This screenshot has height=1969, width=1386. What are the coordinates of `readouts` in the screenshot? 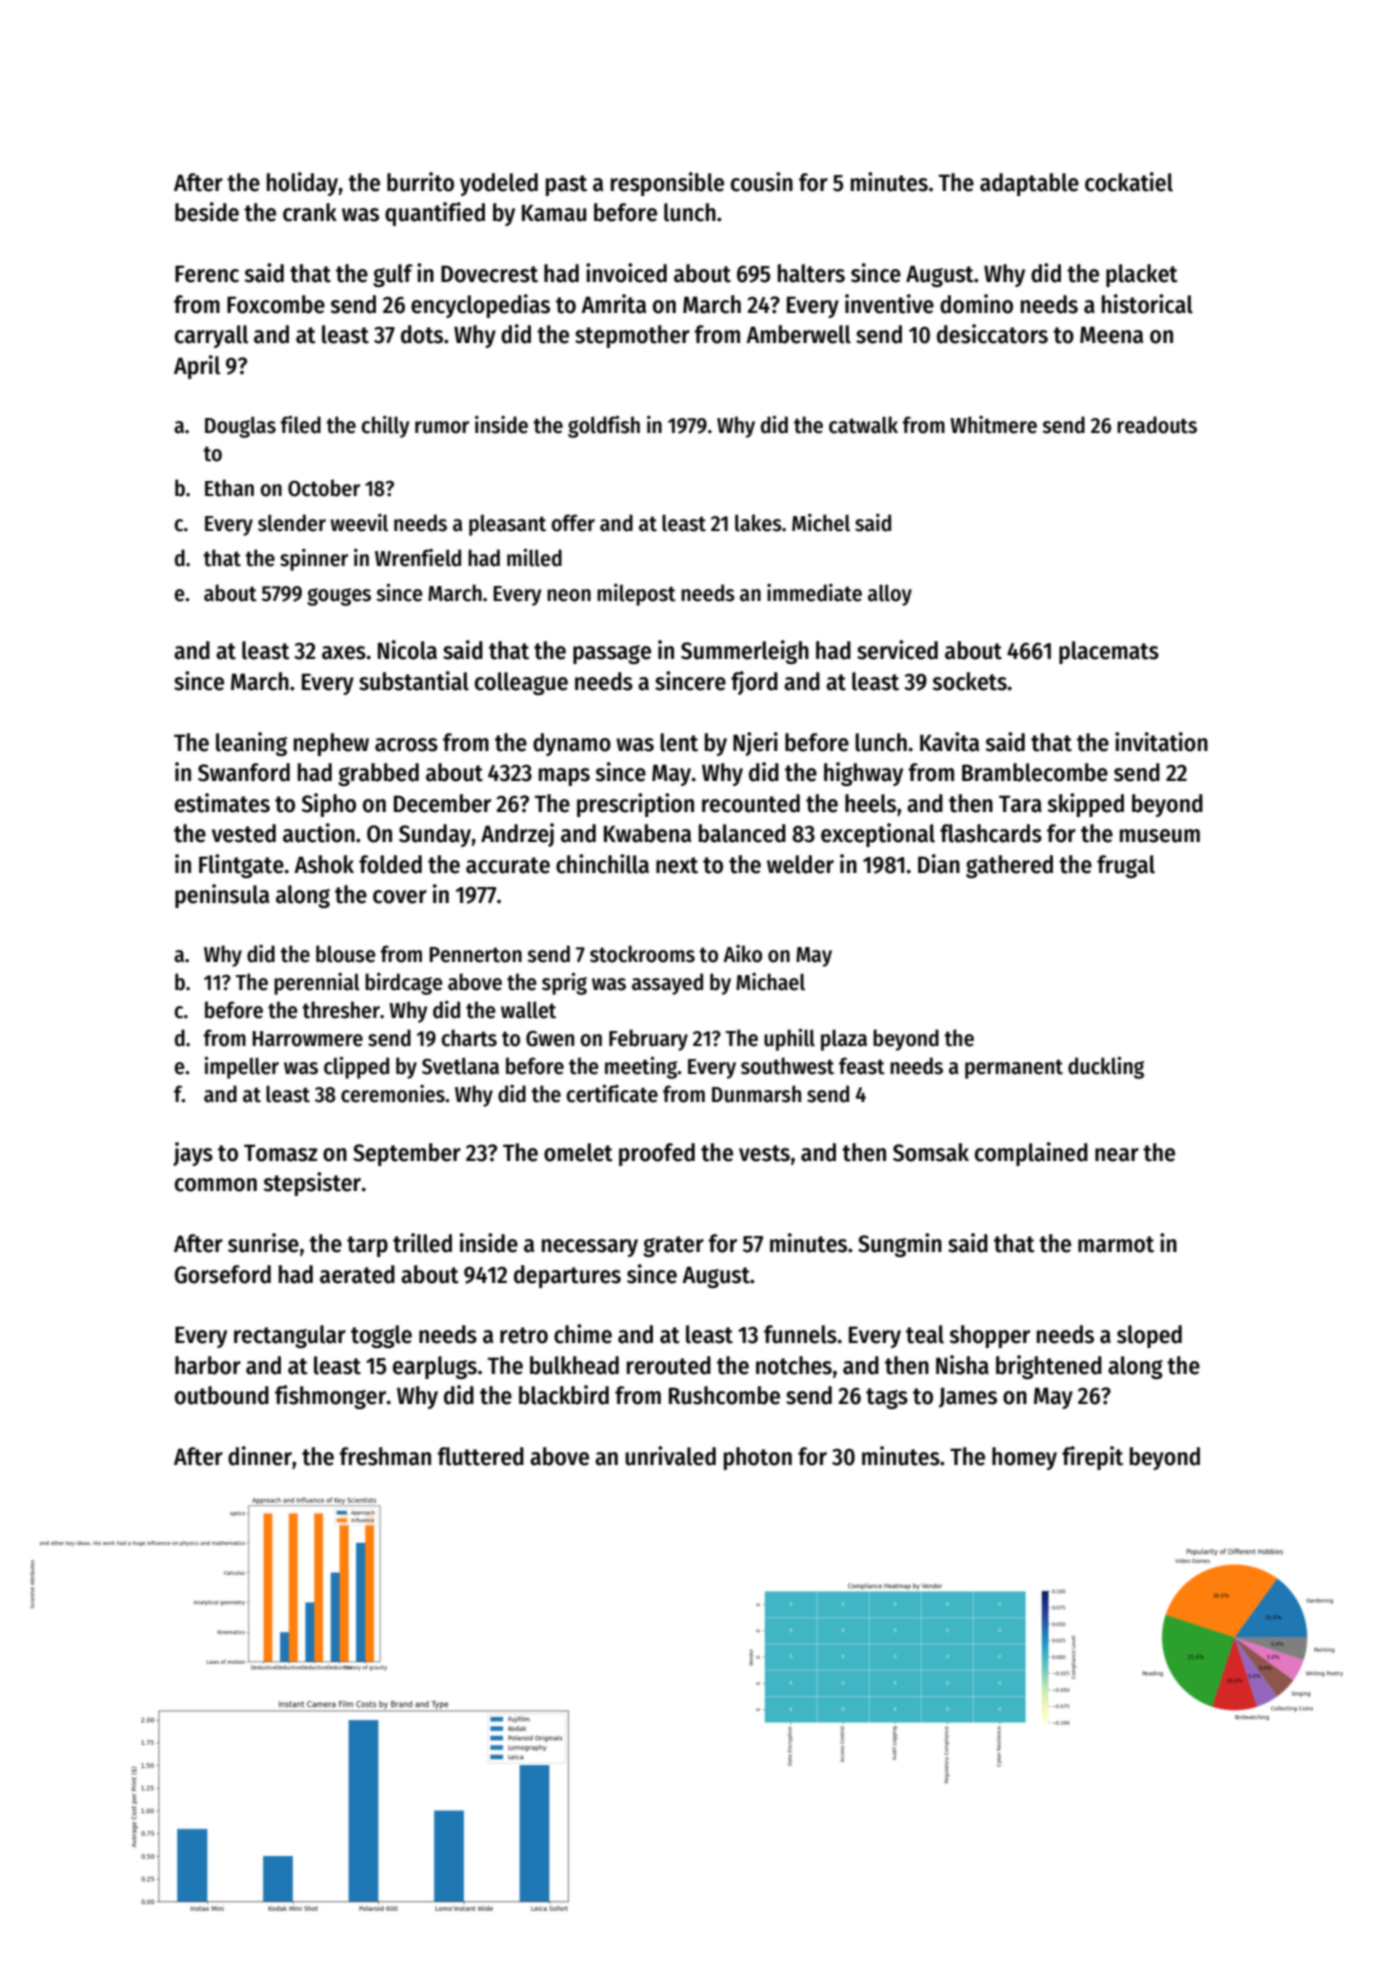 It's located at (1157, 425).
